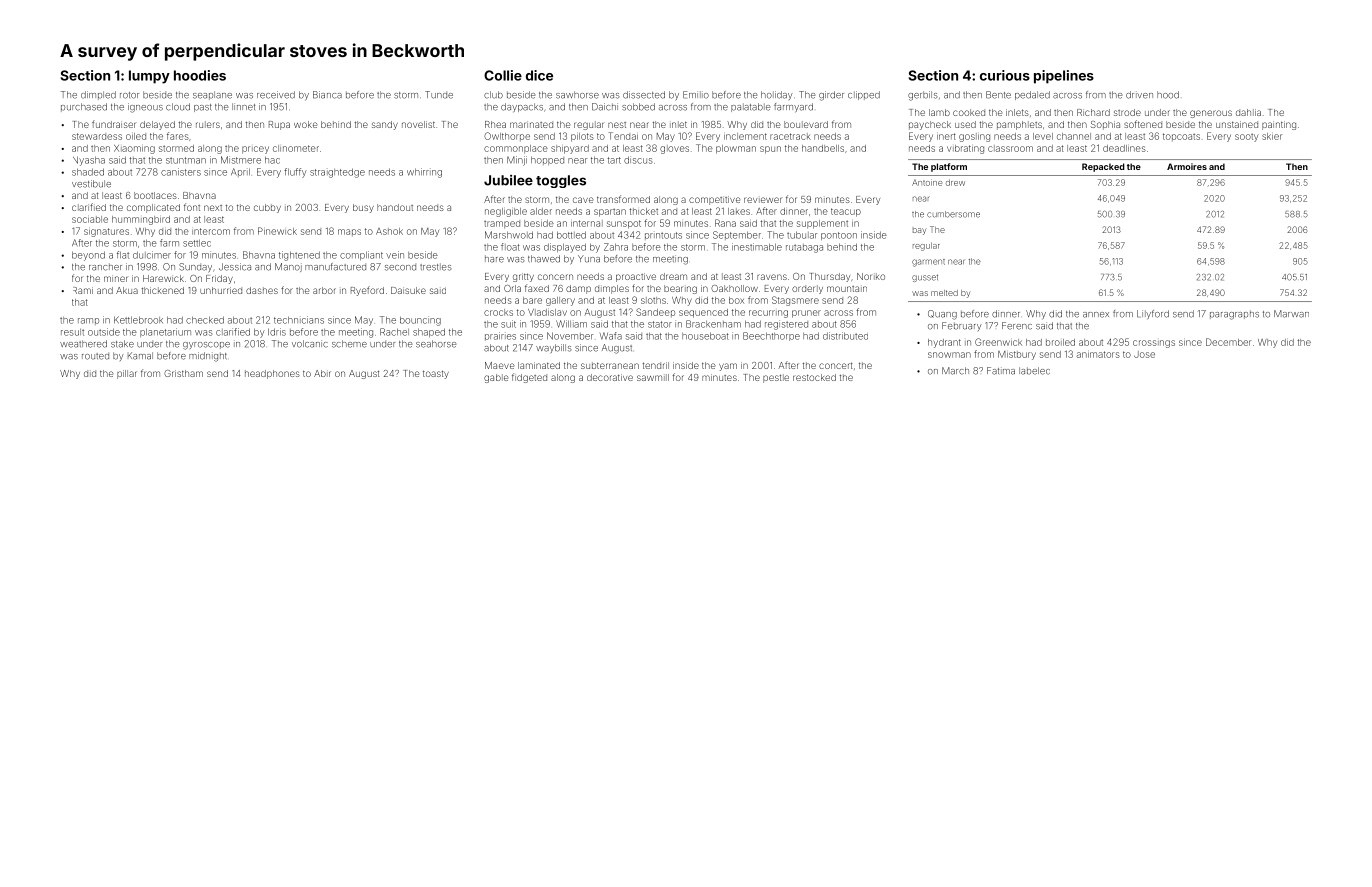 This screenshot has height=887, width=1372. I want to click on February, so click(962, 326).
